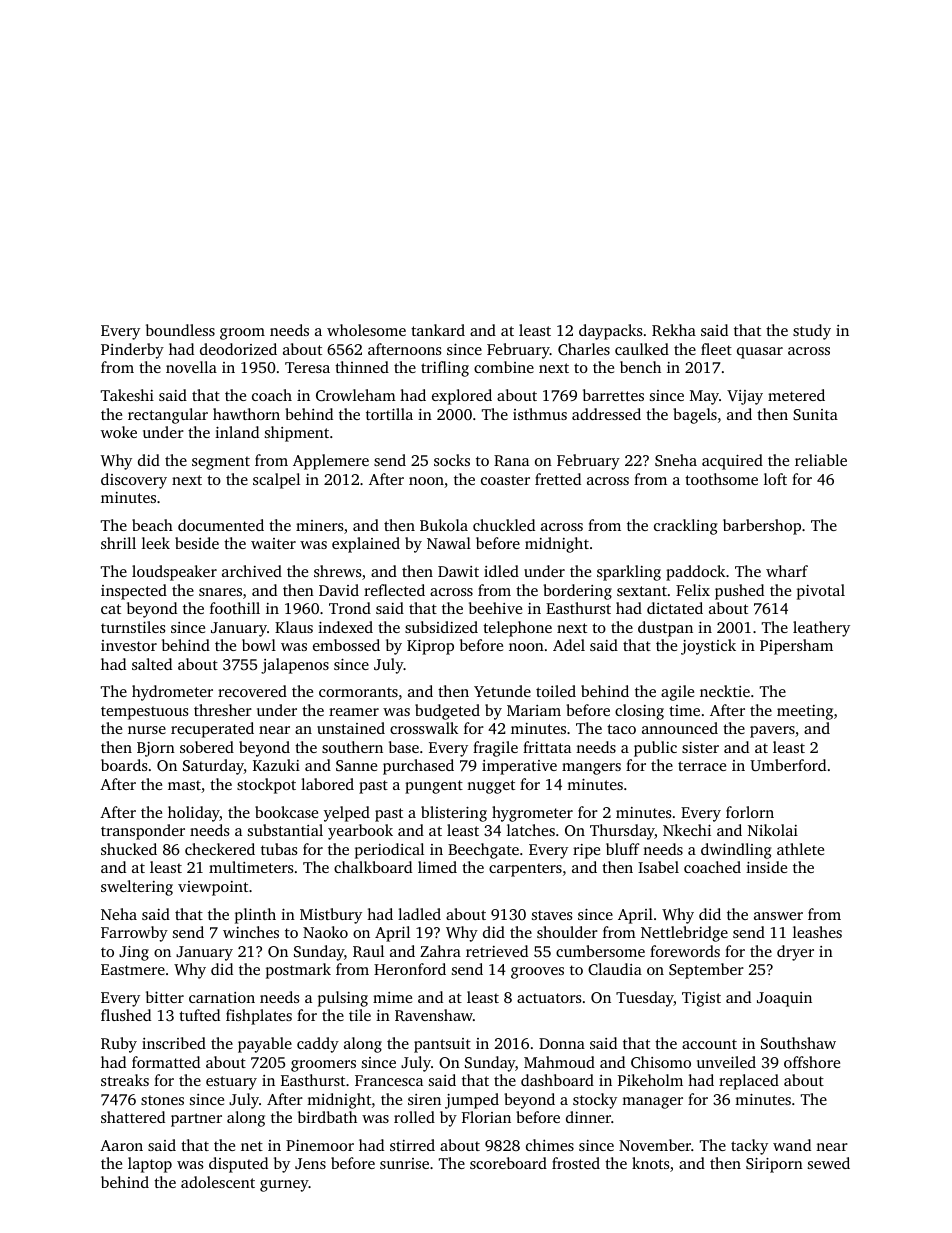 This screenshot has height=1233, width=952. I want to click on discovery, so click(134, 481).
